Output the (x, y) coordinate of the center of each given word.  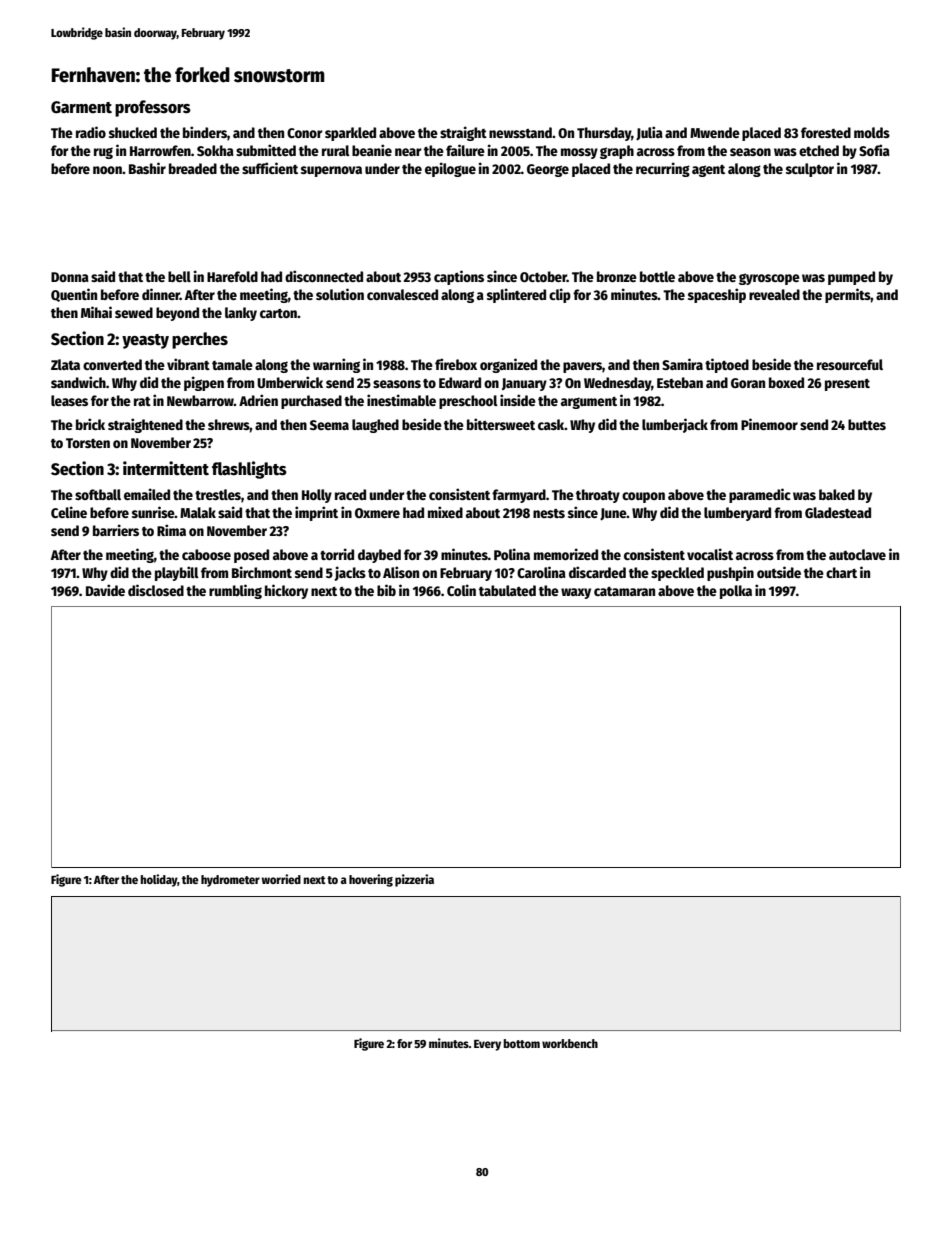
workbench (570, 1043)
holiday (159, 880)
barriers (116, 530)
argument (589, 403)
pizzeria (414, 880)
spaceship (717, 295)
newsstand (520, 132)
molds (872, 132)
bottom (521, 1043)
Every (487, 1045)
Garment (81, 107)
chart (841, 572)
